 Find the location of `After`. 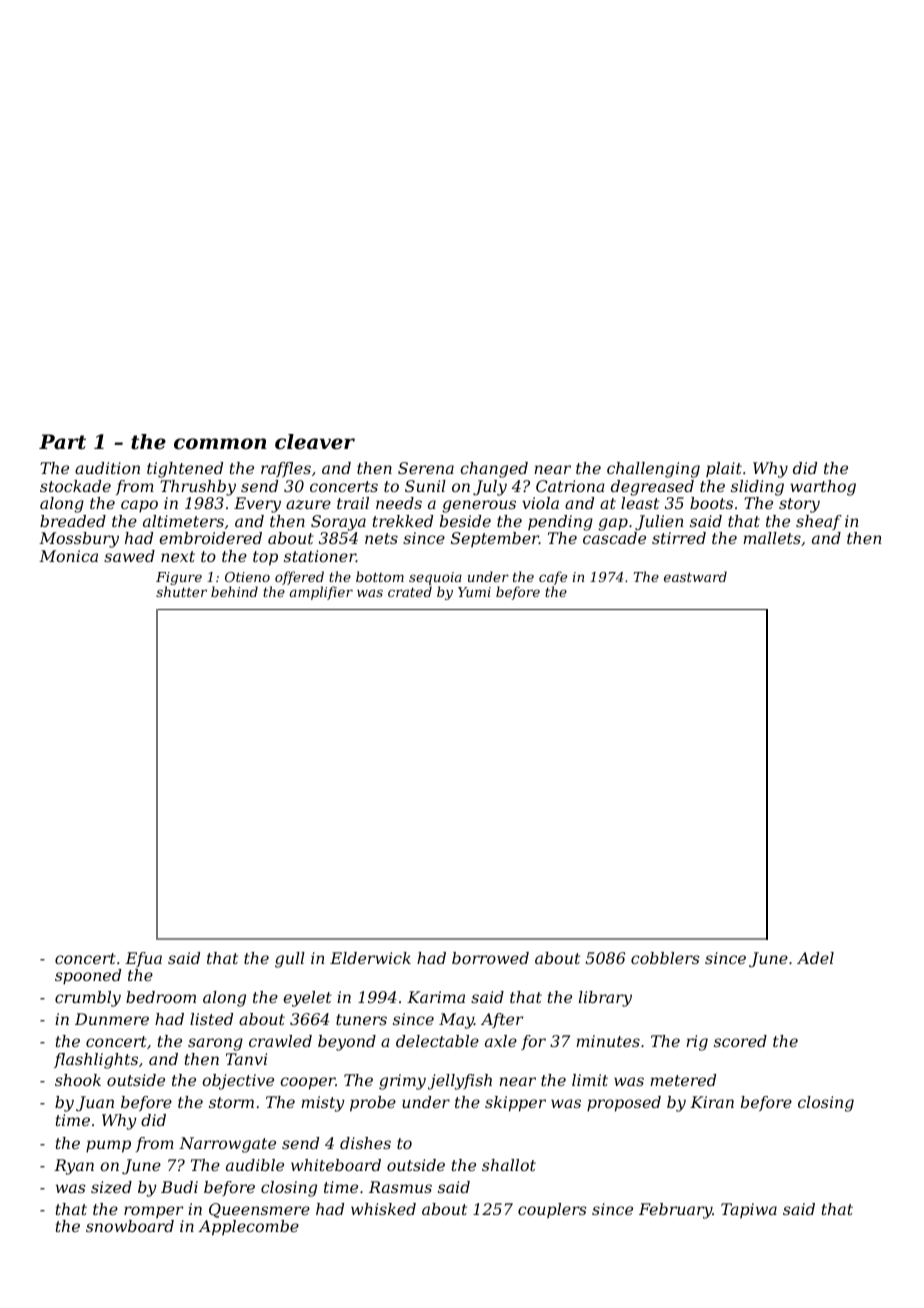

After is located at coordinates (502, 1020).
